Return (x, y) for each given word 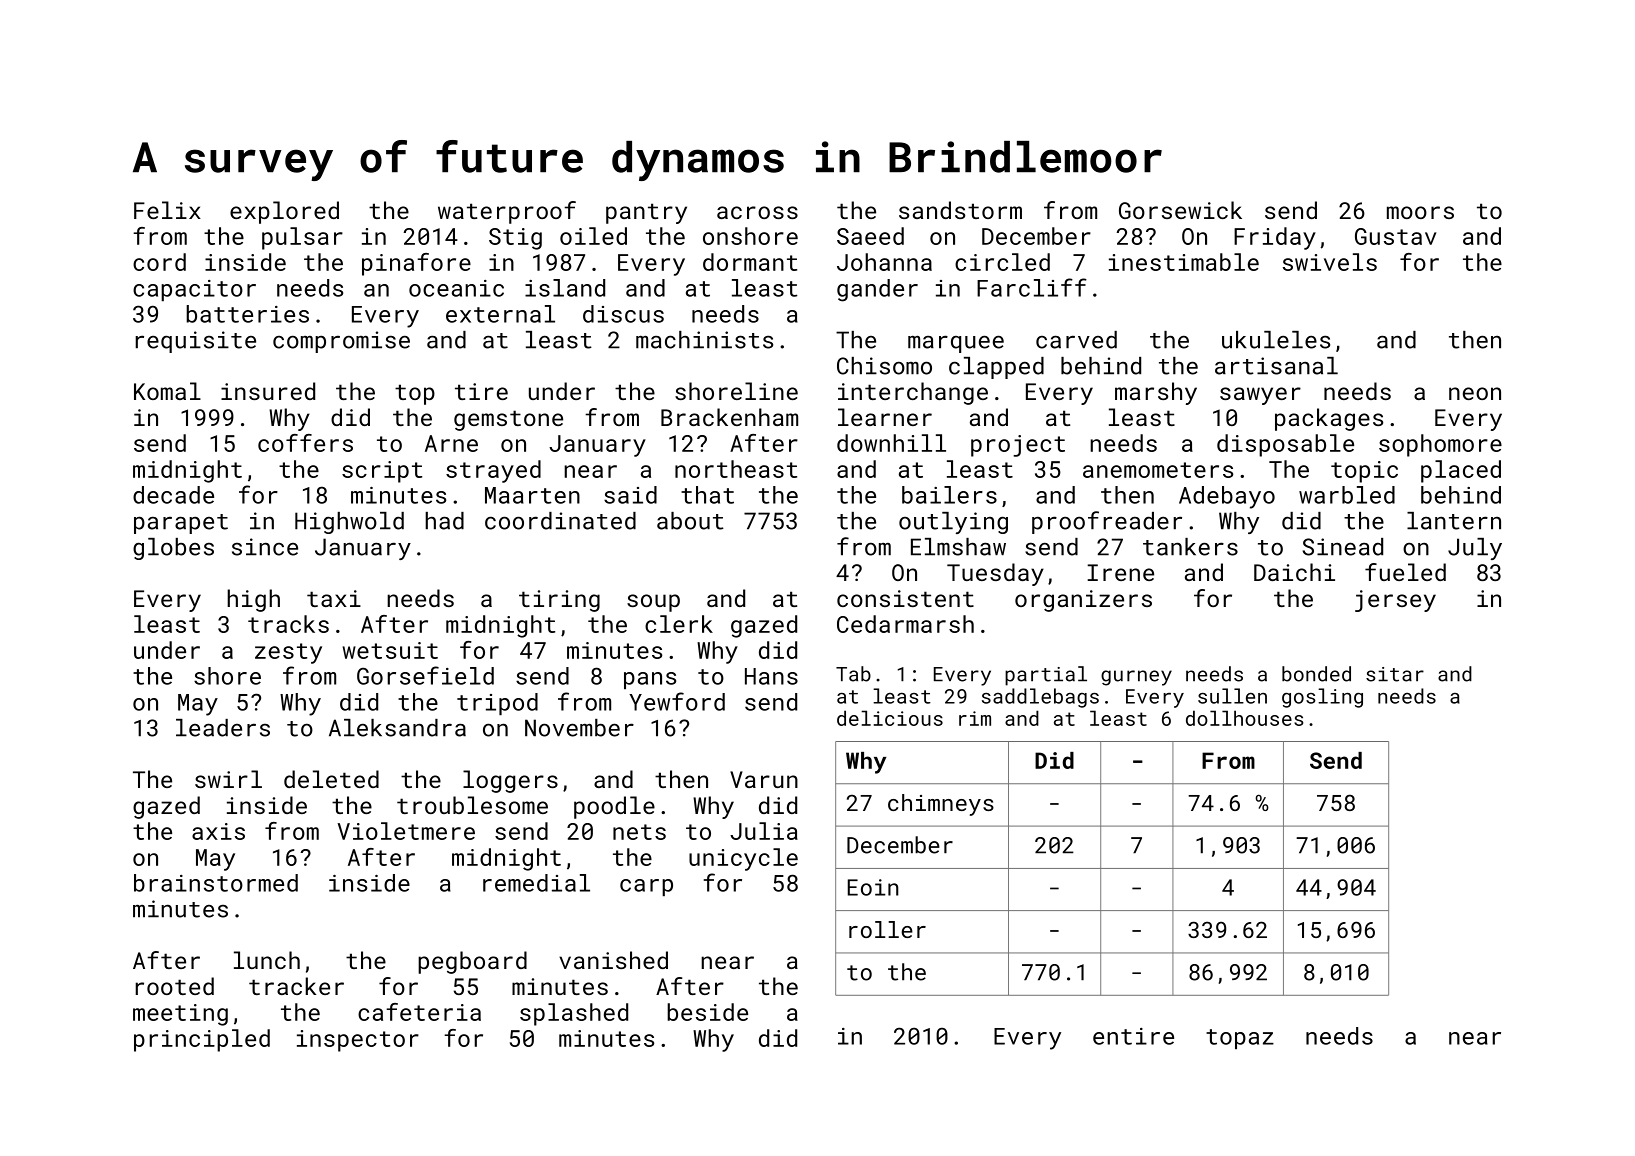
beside (707, 1012)
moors (1420, 212)
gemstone (508, 420)
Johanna (884, 262)
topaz (1240, 1039)
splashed (574, 1014)
